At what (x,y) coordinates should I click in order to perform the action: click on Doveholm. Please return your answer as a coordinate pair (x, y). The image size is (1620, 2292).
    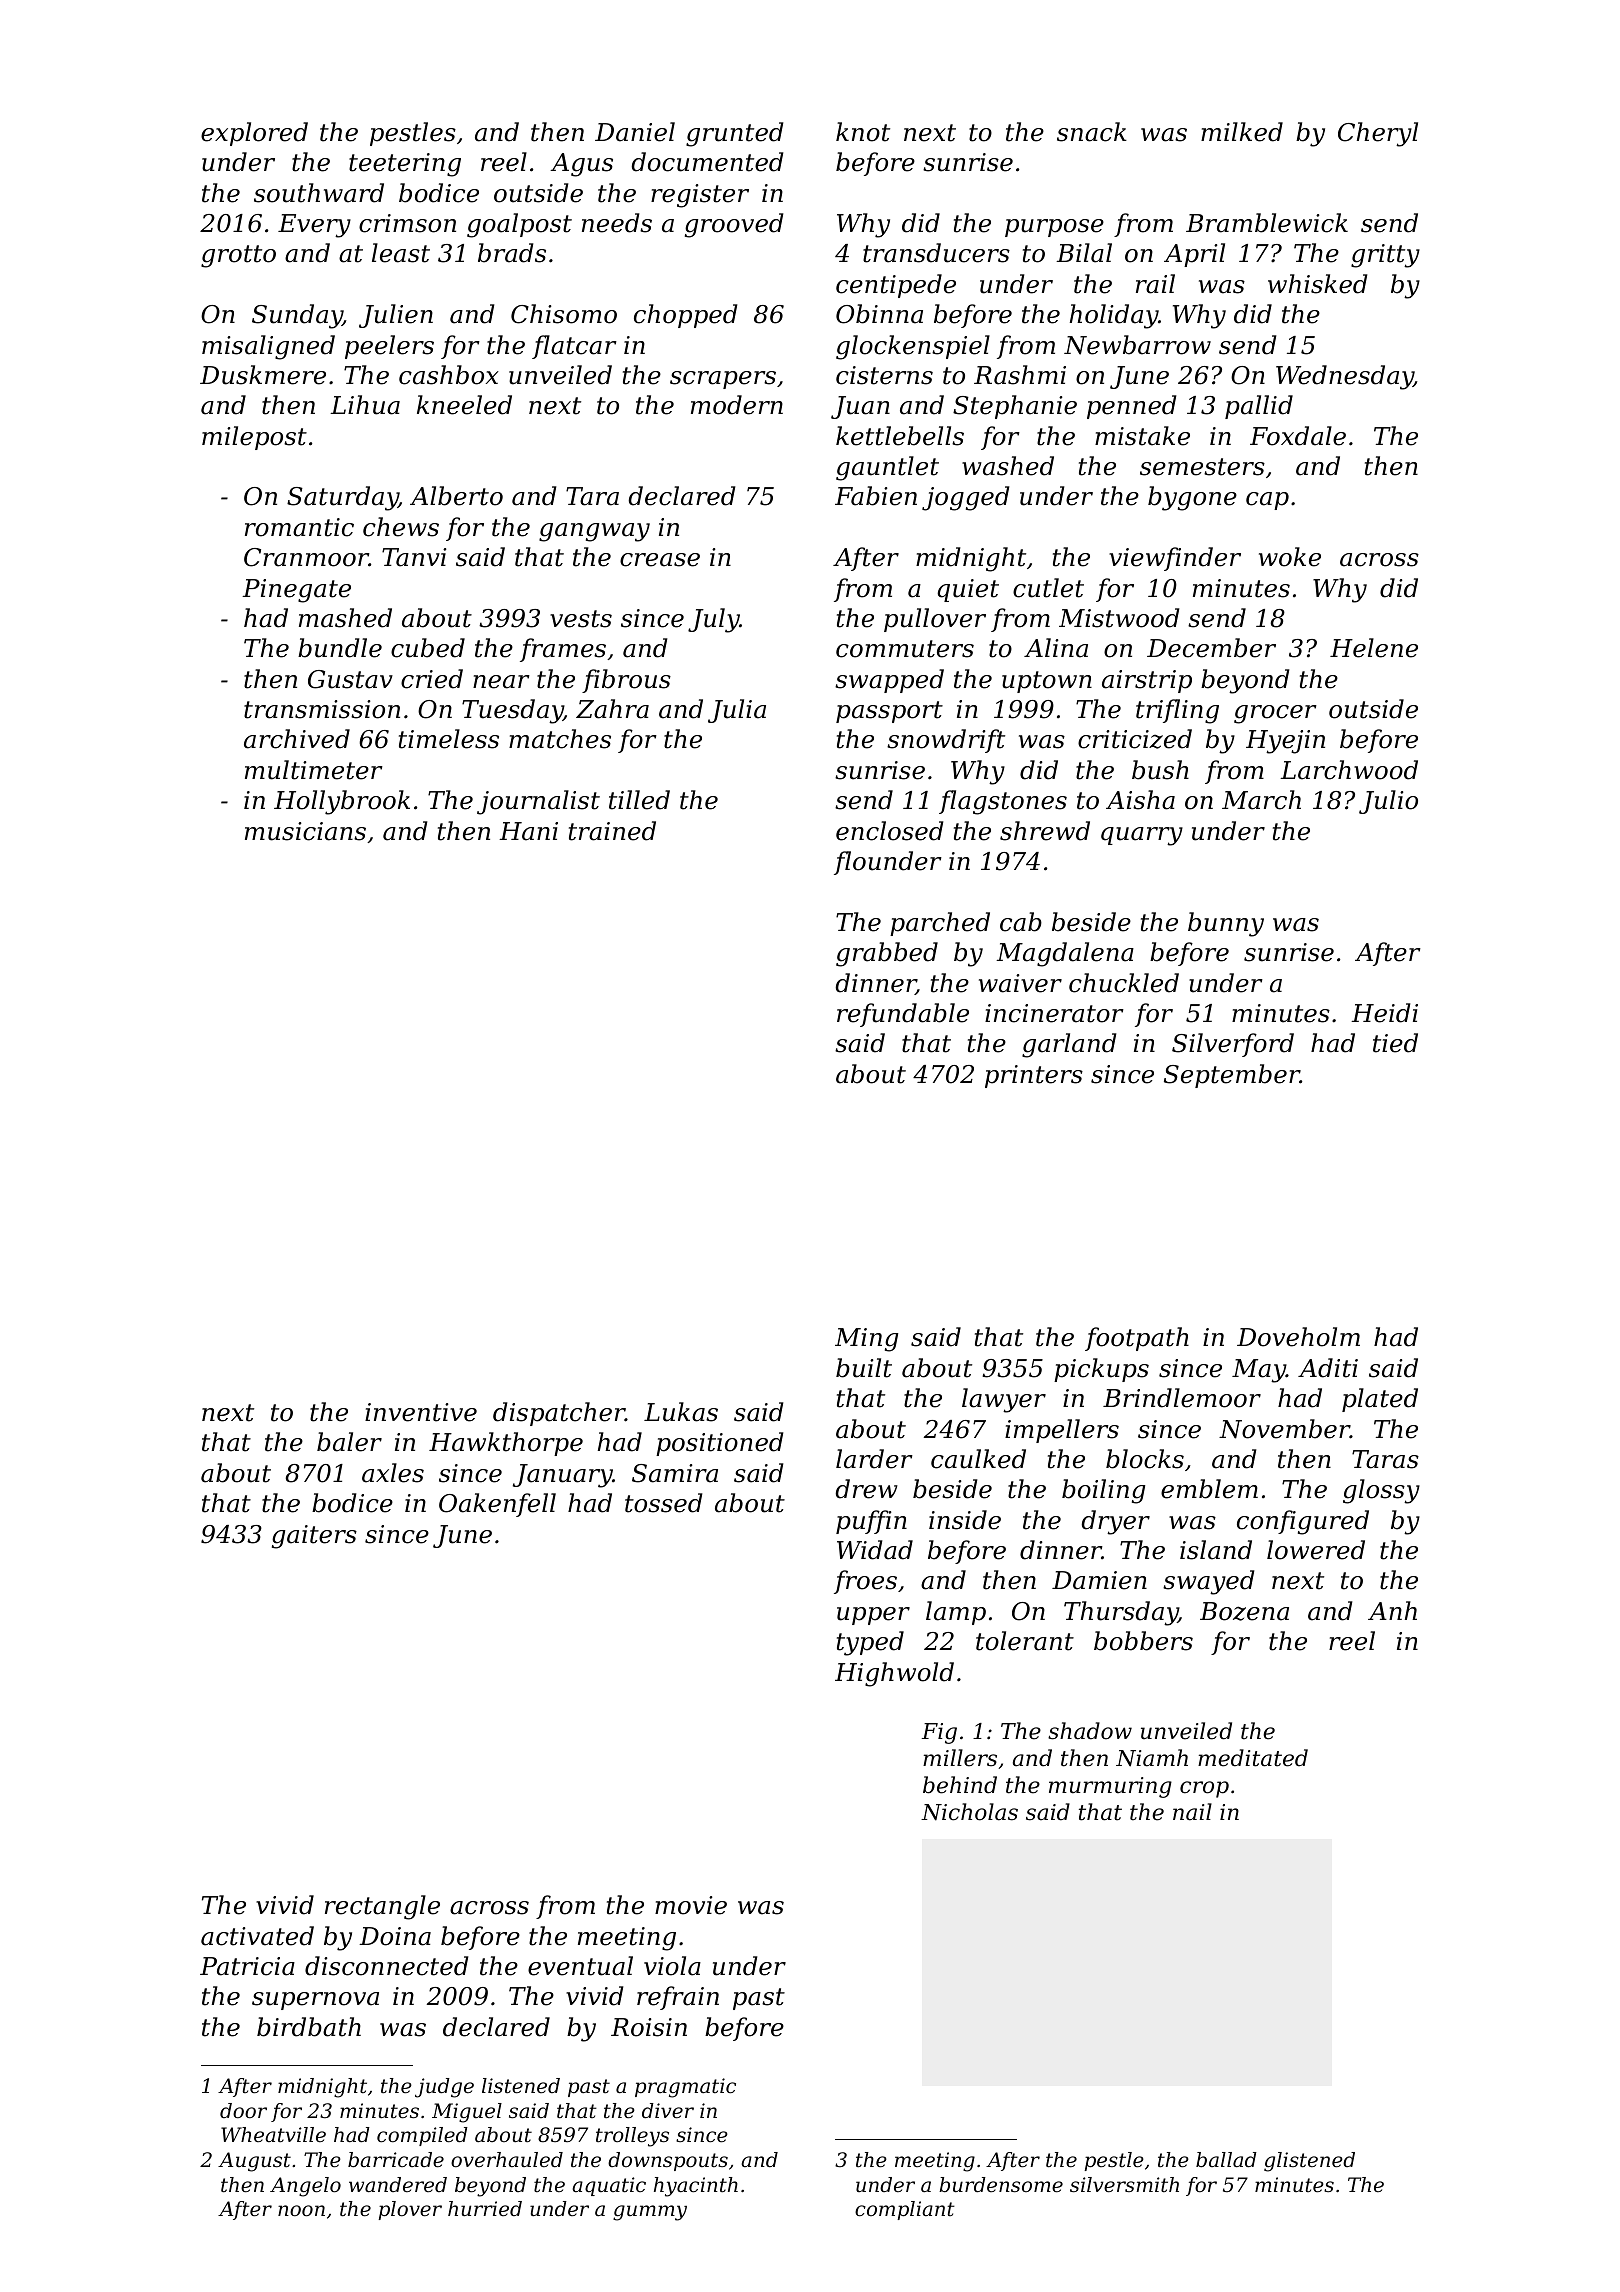
    Looking at the image, I should click on (1298, 1337).
